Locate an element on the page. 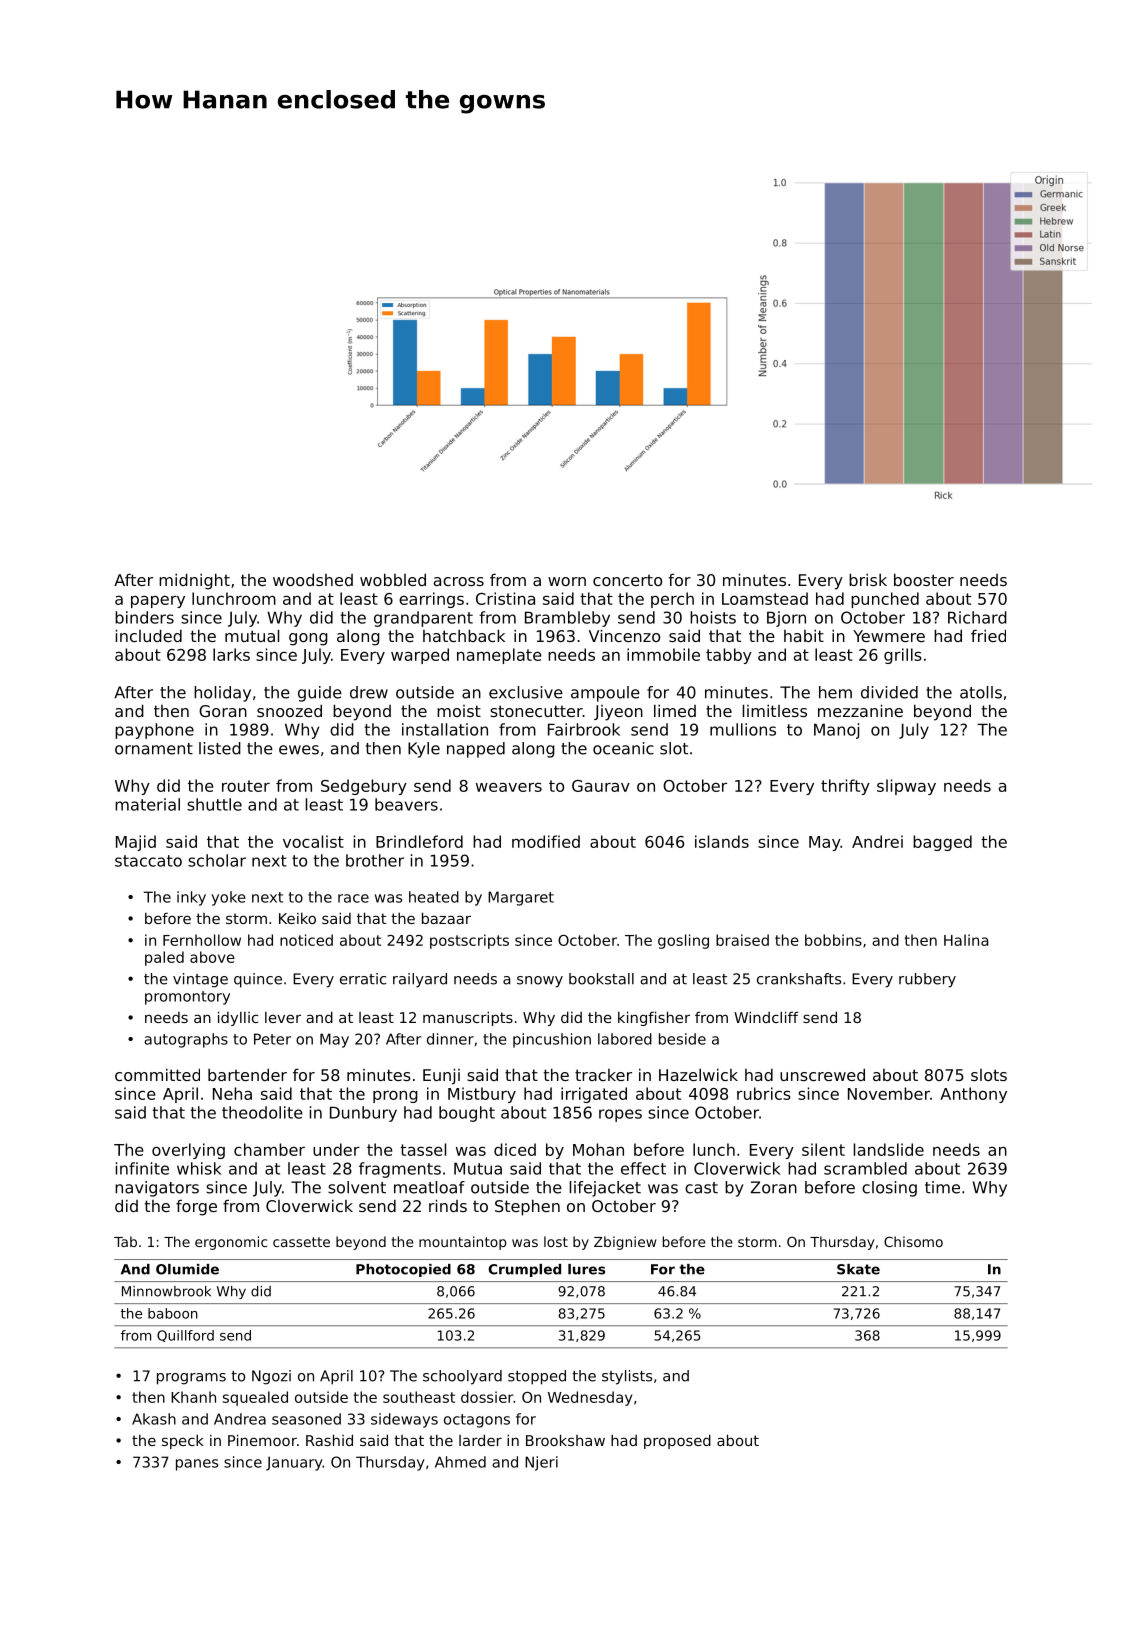  concerto is located at coordinates (627, 580).
